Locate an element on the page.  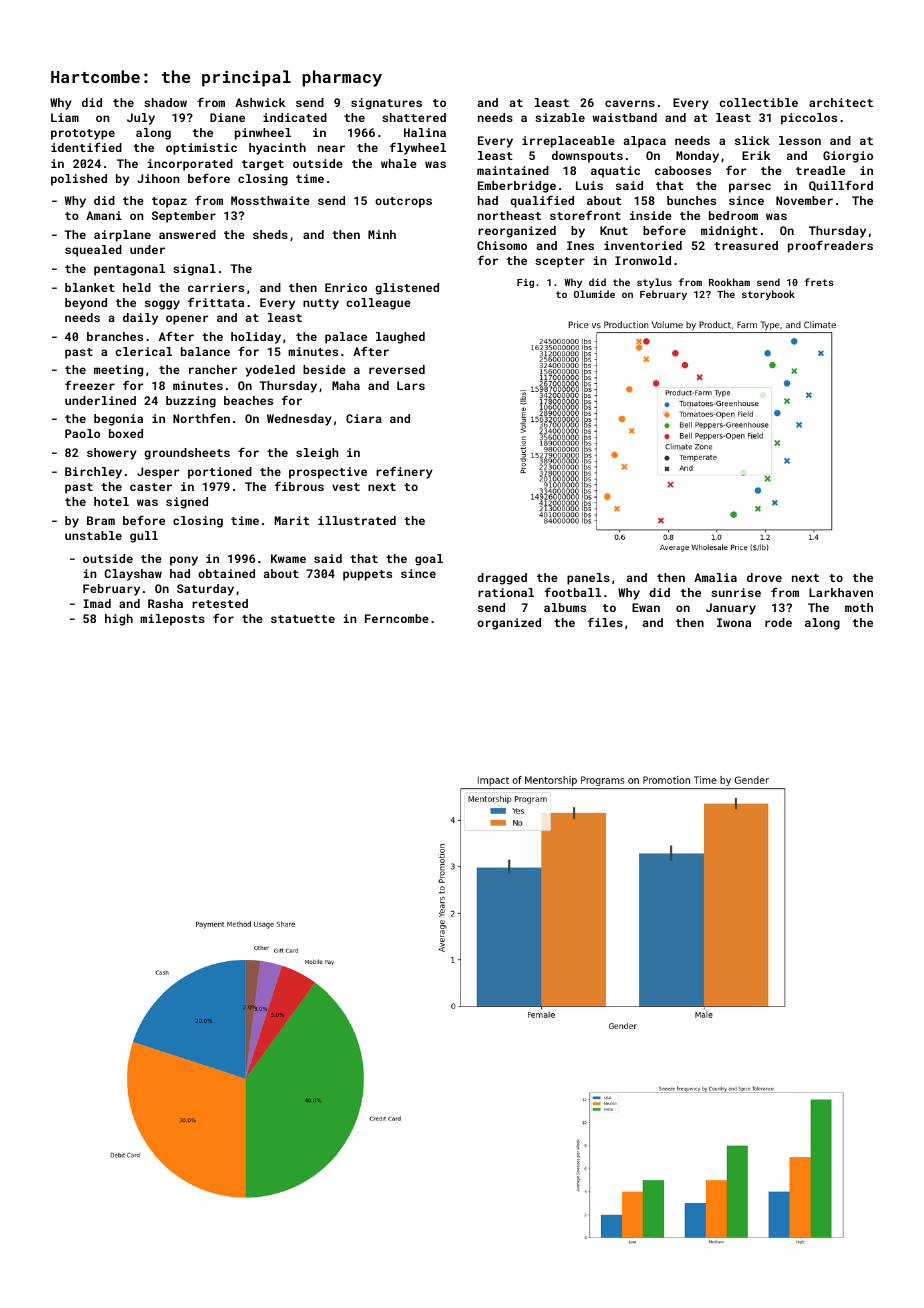
rode is located at coordinates (778, 622).
